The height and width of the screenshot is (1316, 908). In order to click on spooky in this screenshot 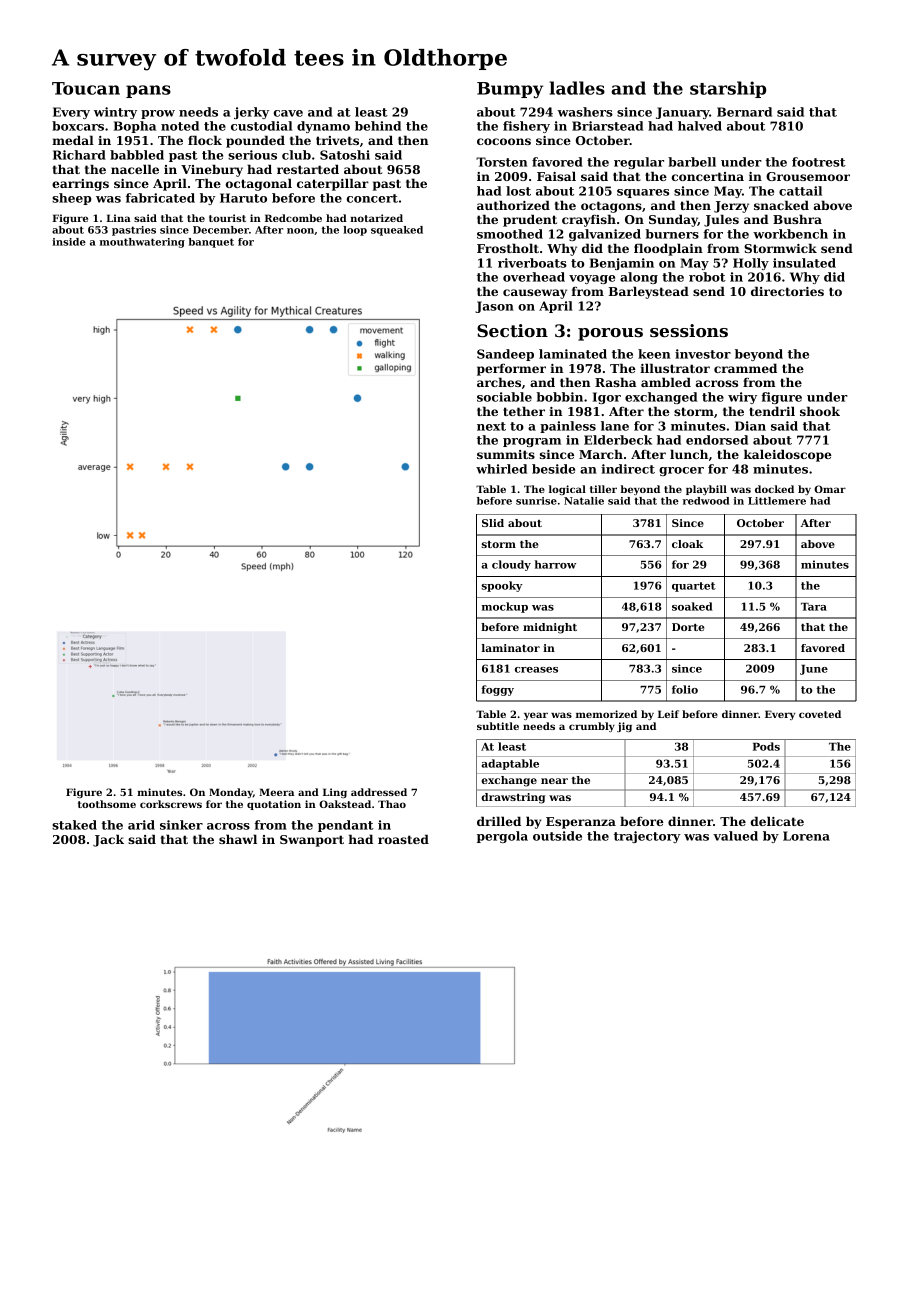, I will do `click(502, 586)`.
